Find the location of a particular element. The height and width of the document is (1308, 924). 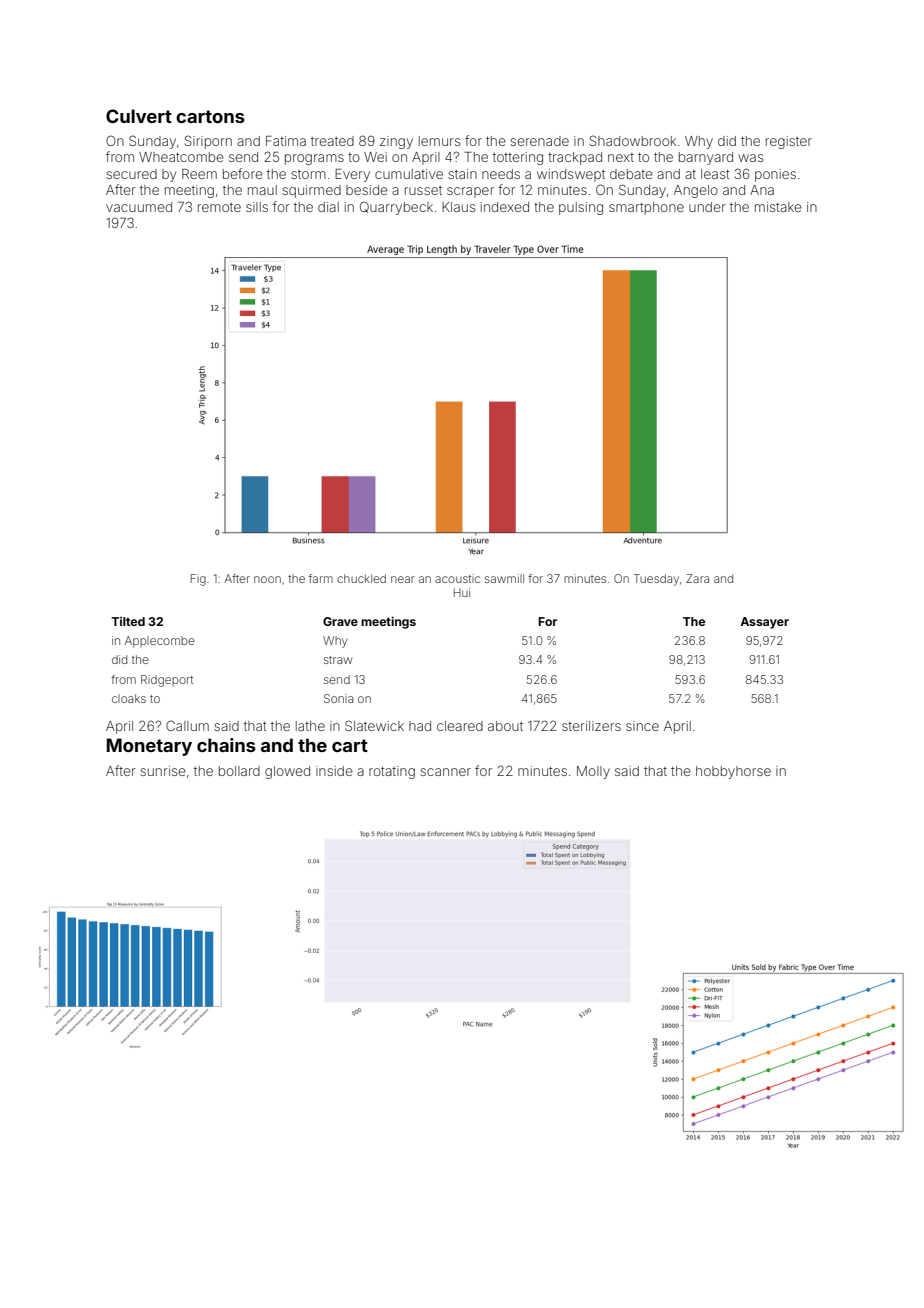

since is located at coordinates (642, 726).
